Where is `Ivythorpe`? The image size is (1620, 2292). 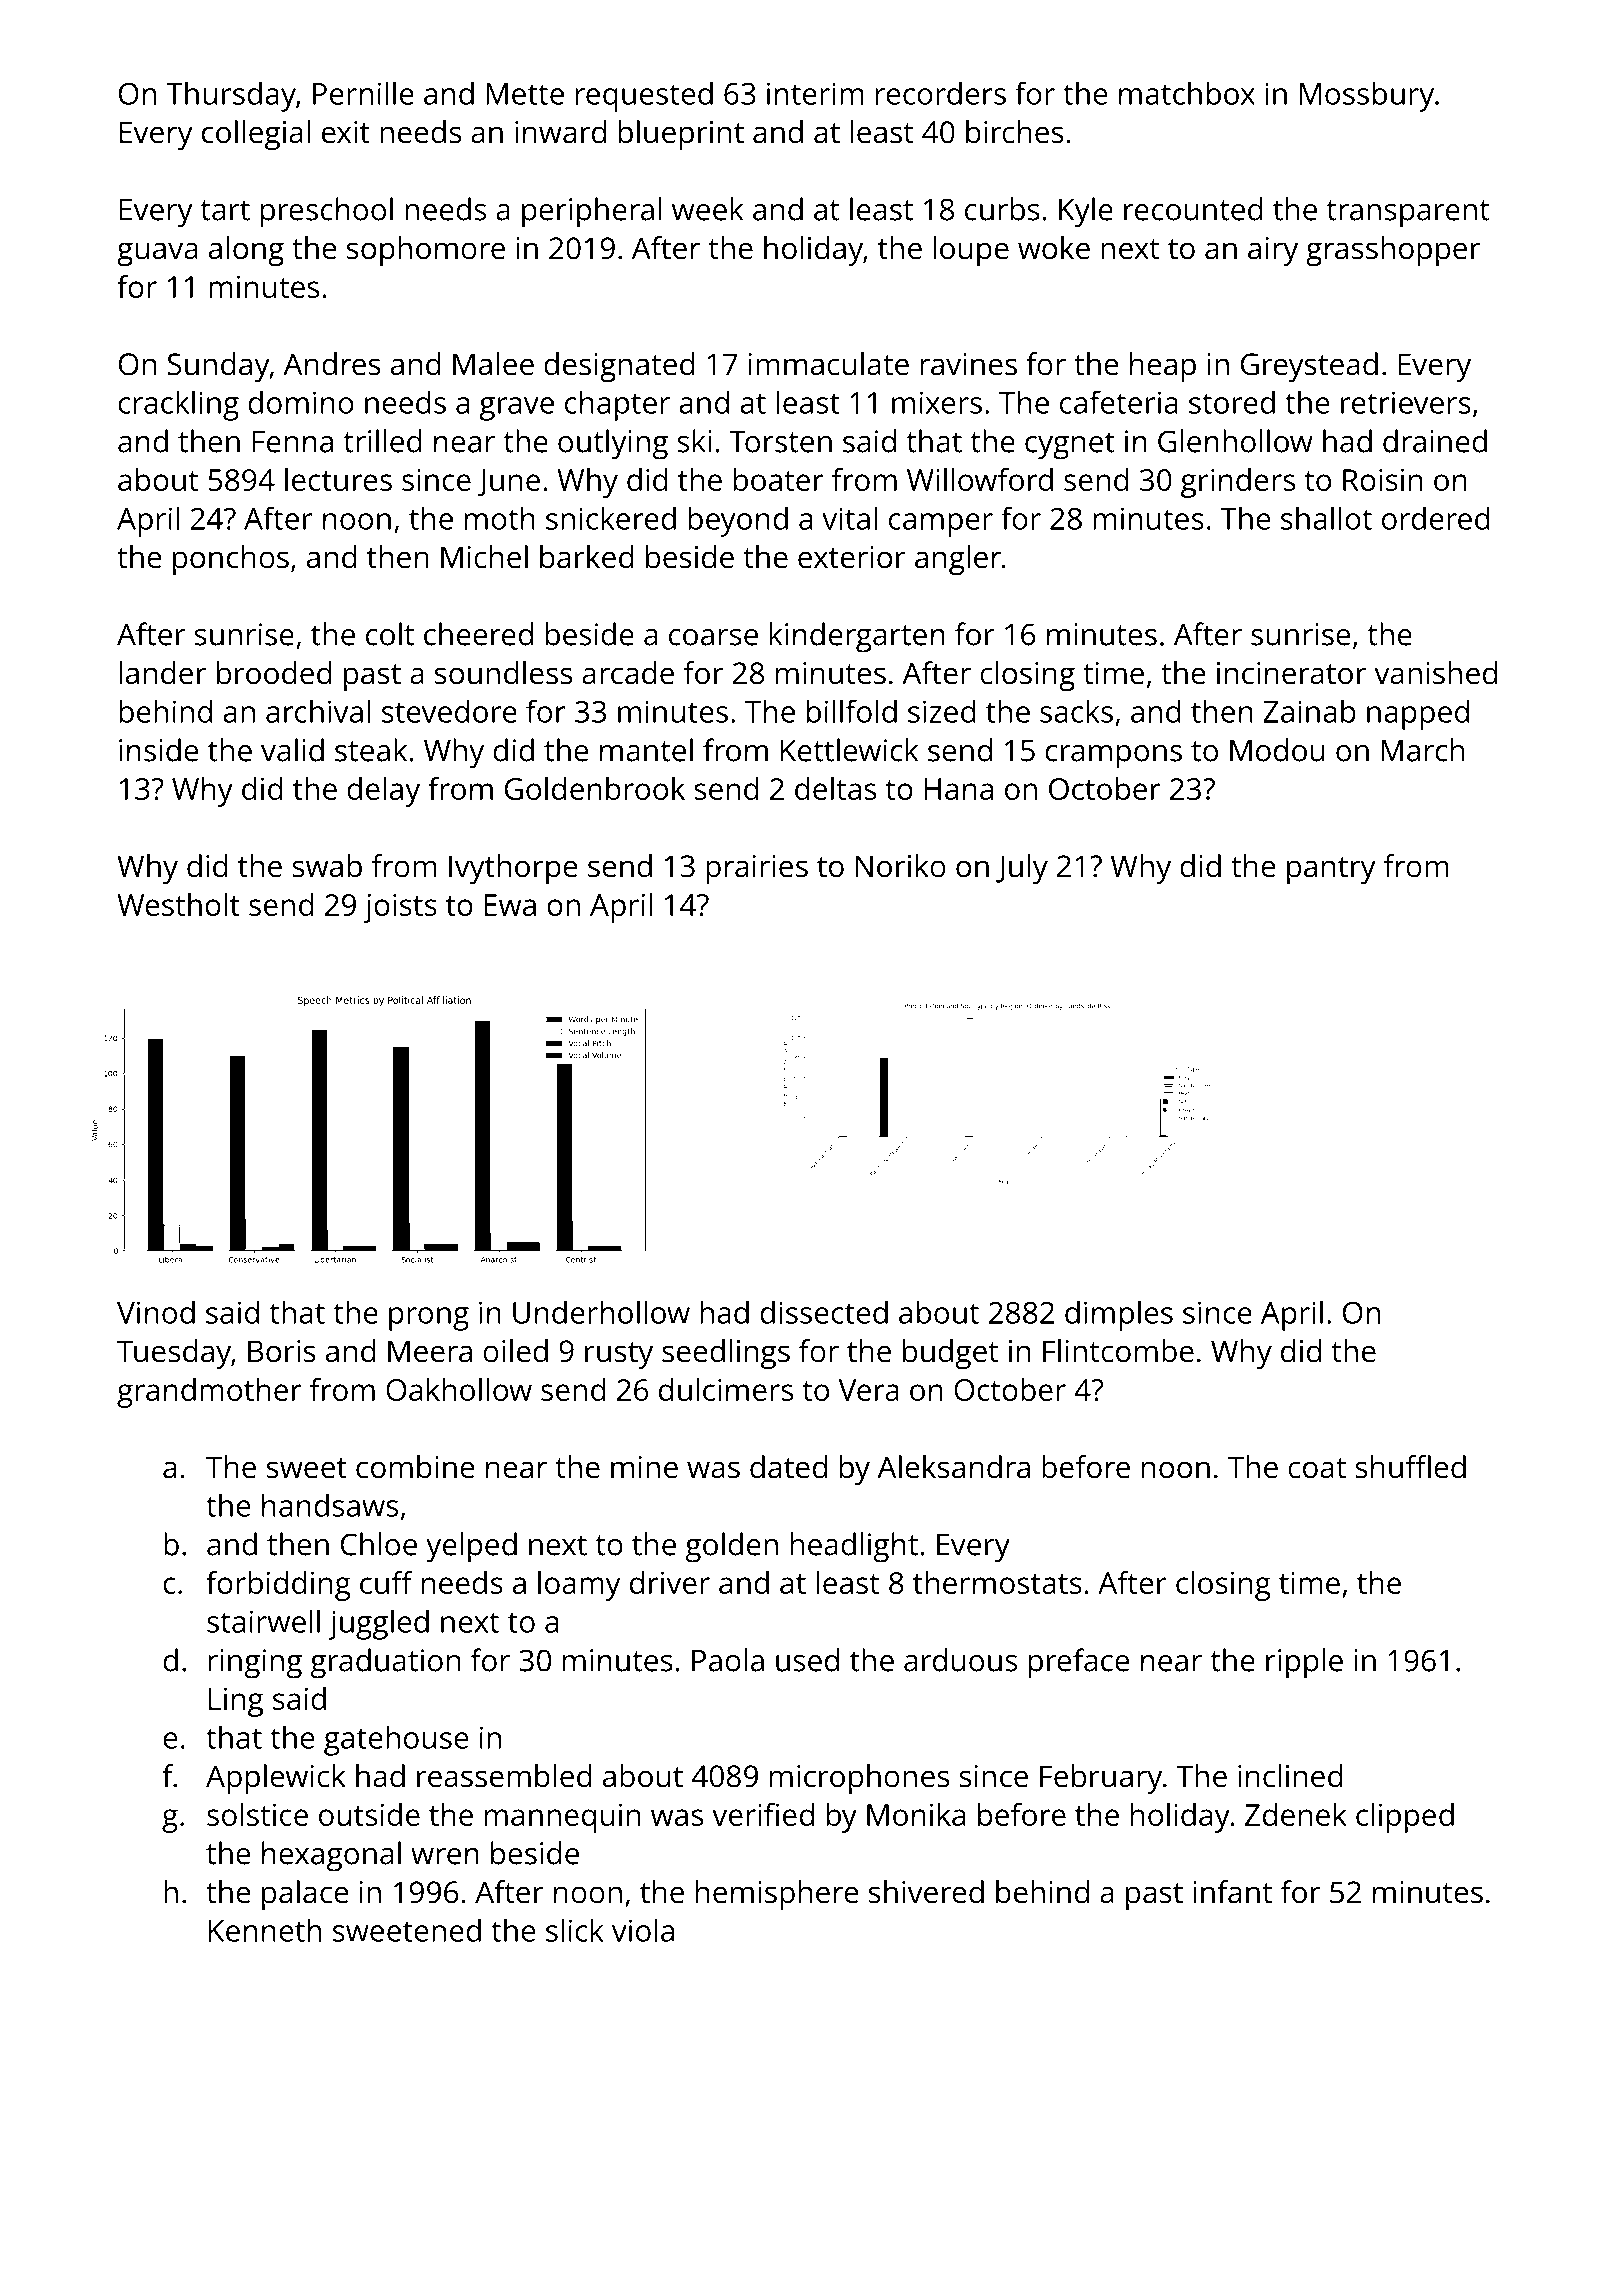 Ivythorpe is located at coordinates (513, 869).
